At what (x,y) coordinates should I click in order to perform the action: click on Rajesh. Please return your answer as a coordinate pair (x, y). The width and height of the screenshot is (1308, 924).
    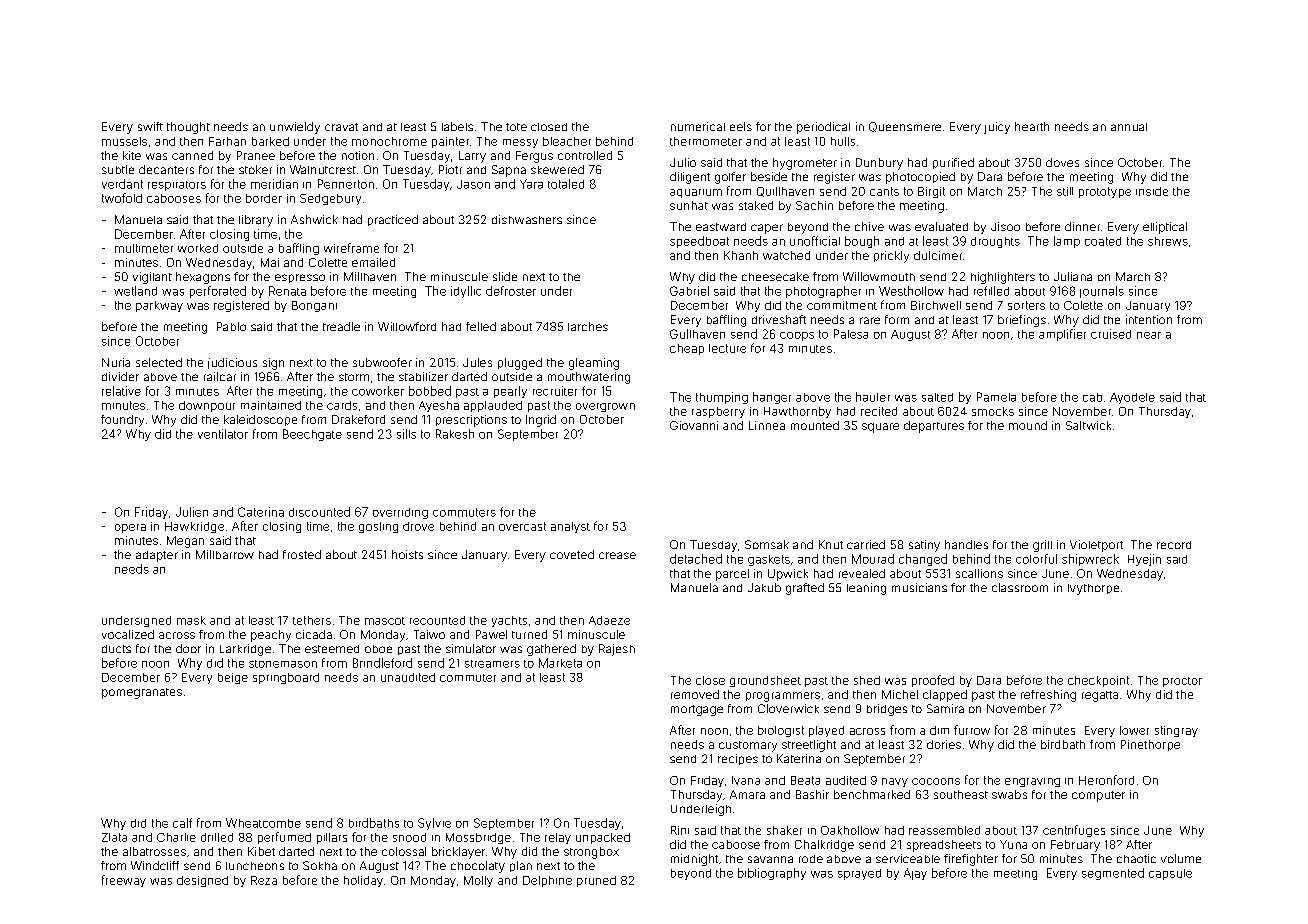
    Looking at the image, I should click on (617, 650).
